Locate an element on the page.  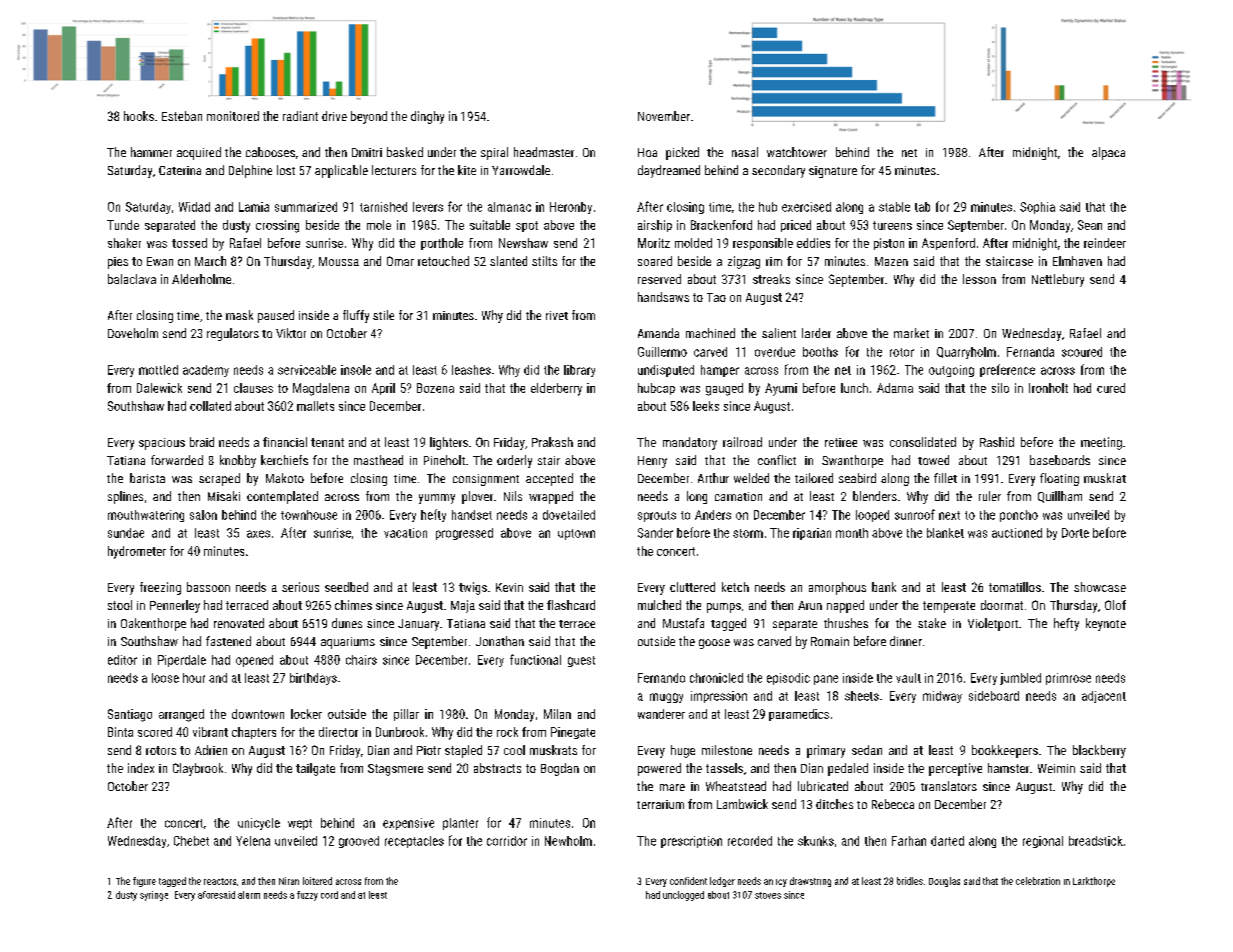
Heronby is located at coordinates (571, 208).
